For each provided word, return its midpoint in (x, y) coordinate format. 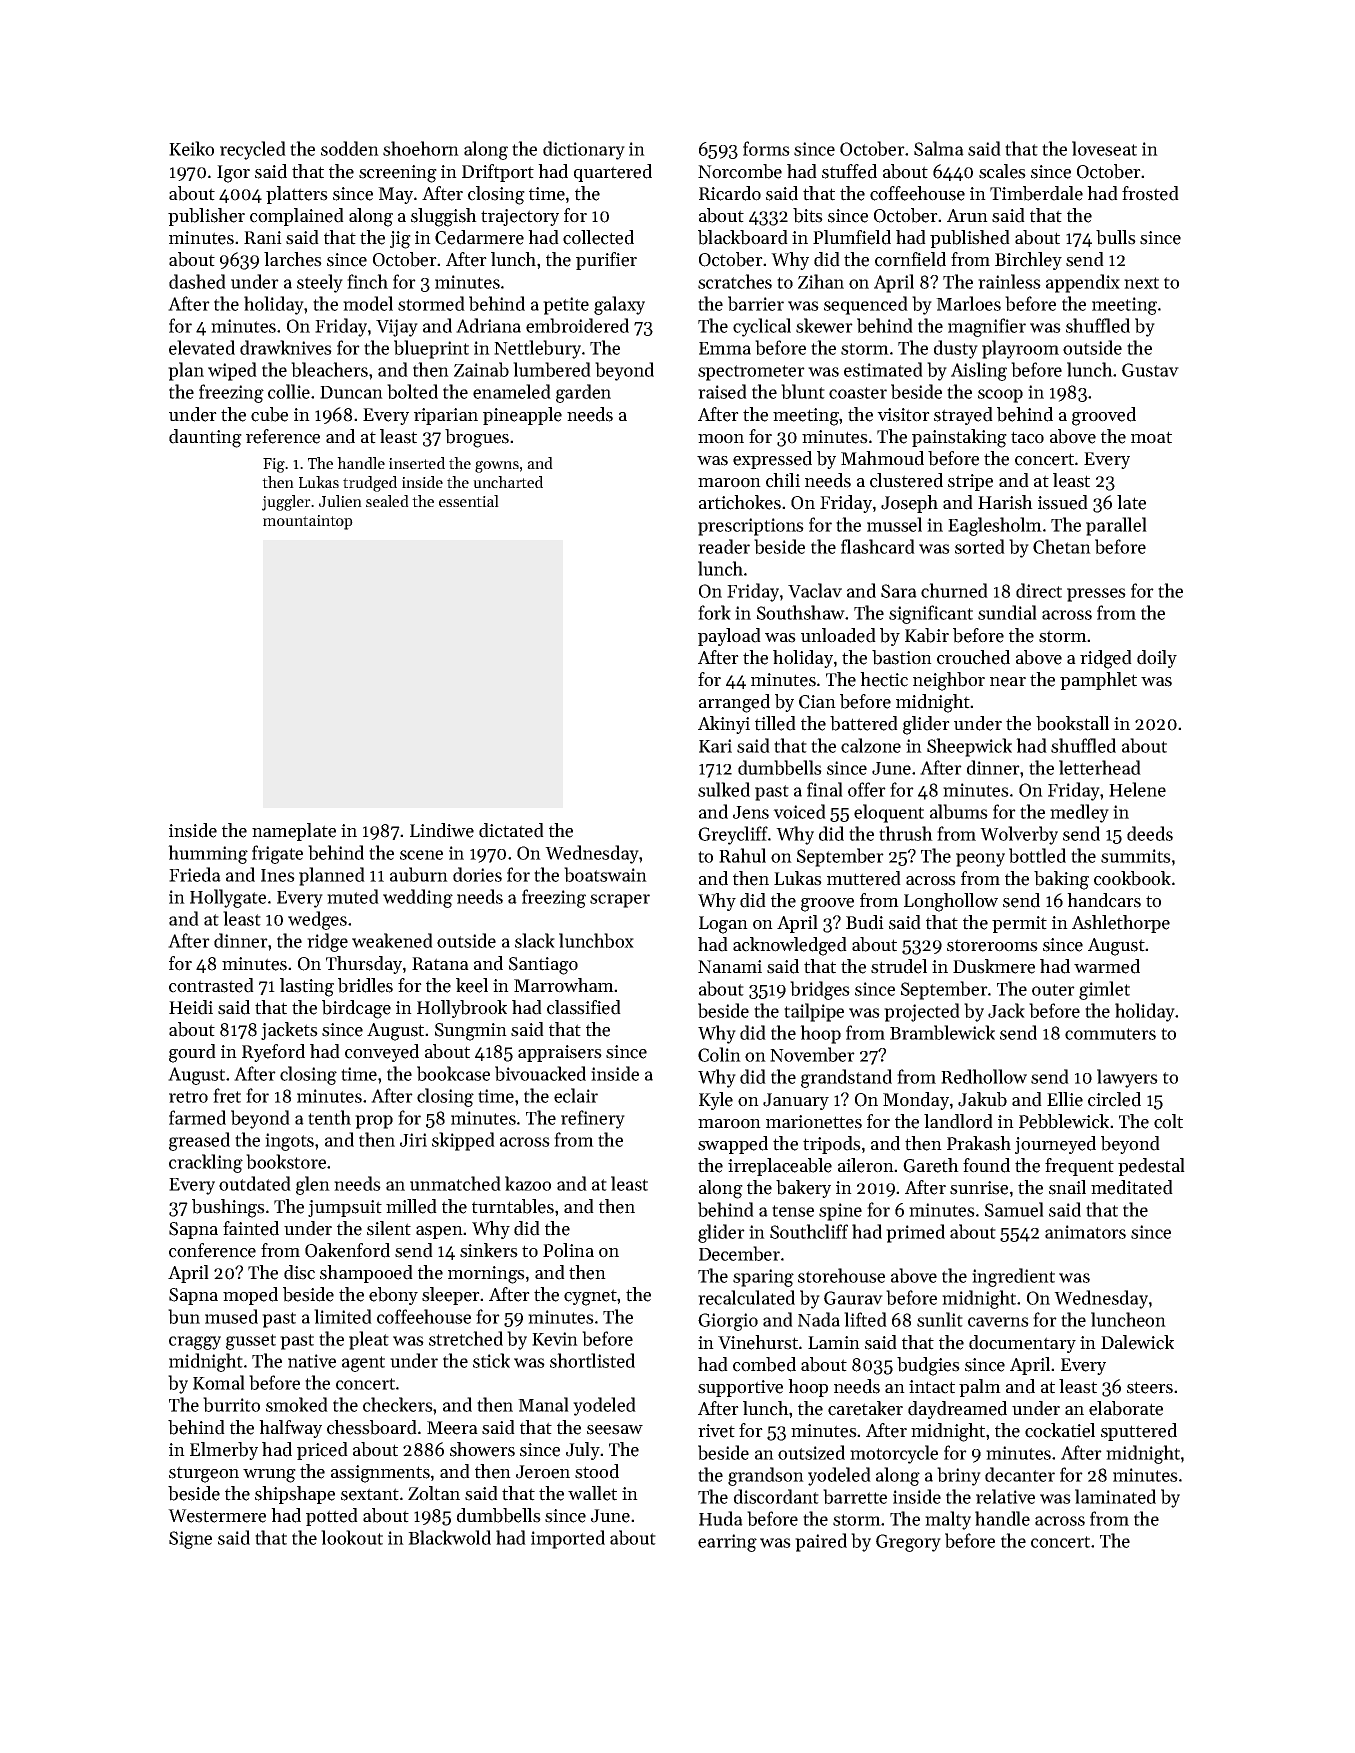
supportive (740, 1388)
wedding (418, 898)
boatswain (605, 874)
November (812, 1054)
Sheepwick (969, 747)
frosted (1150, 193)
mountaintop (308, 522)
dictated (511, 830)
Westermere (217, 1516)
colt (1168, 1121)
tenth (329, 1117)
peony (980, 860)
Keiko (191, 148)
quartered (613, 173)
